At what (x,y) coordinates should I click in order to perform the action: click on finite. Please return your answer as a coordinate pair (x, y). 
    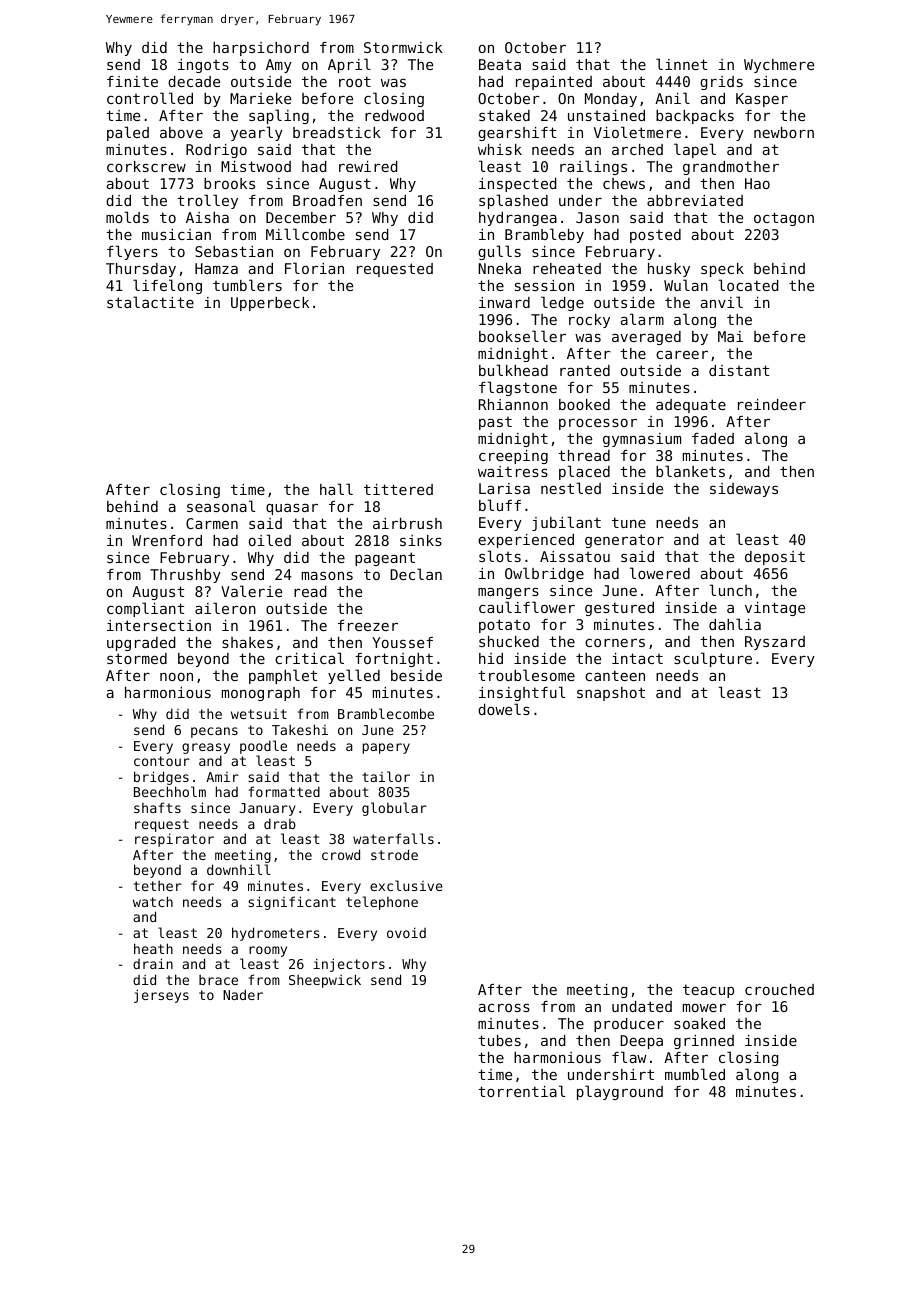
    Looking at the image, I should click on (132, 81).
